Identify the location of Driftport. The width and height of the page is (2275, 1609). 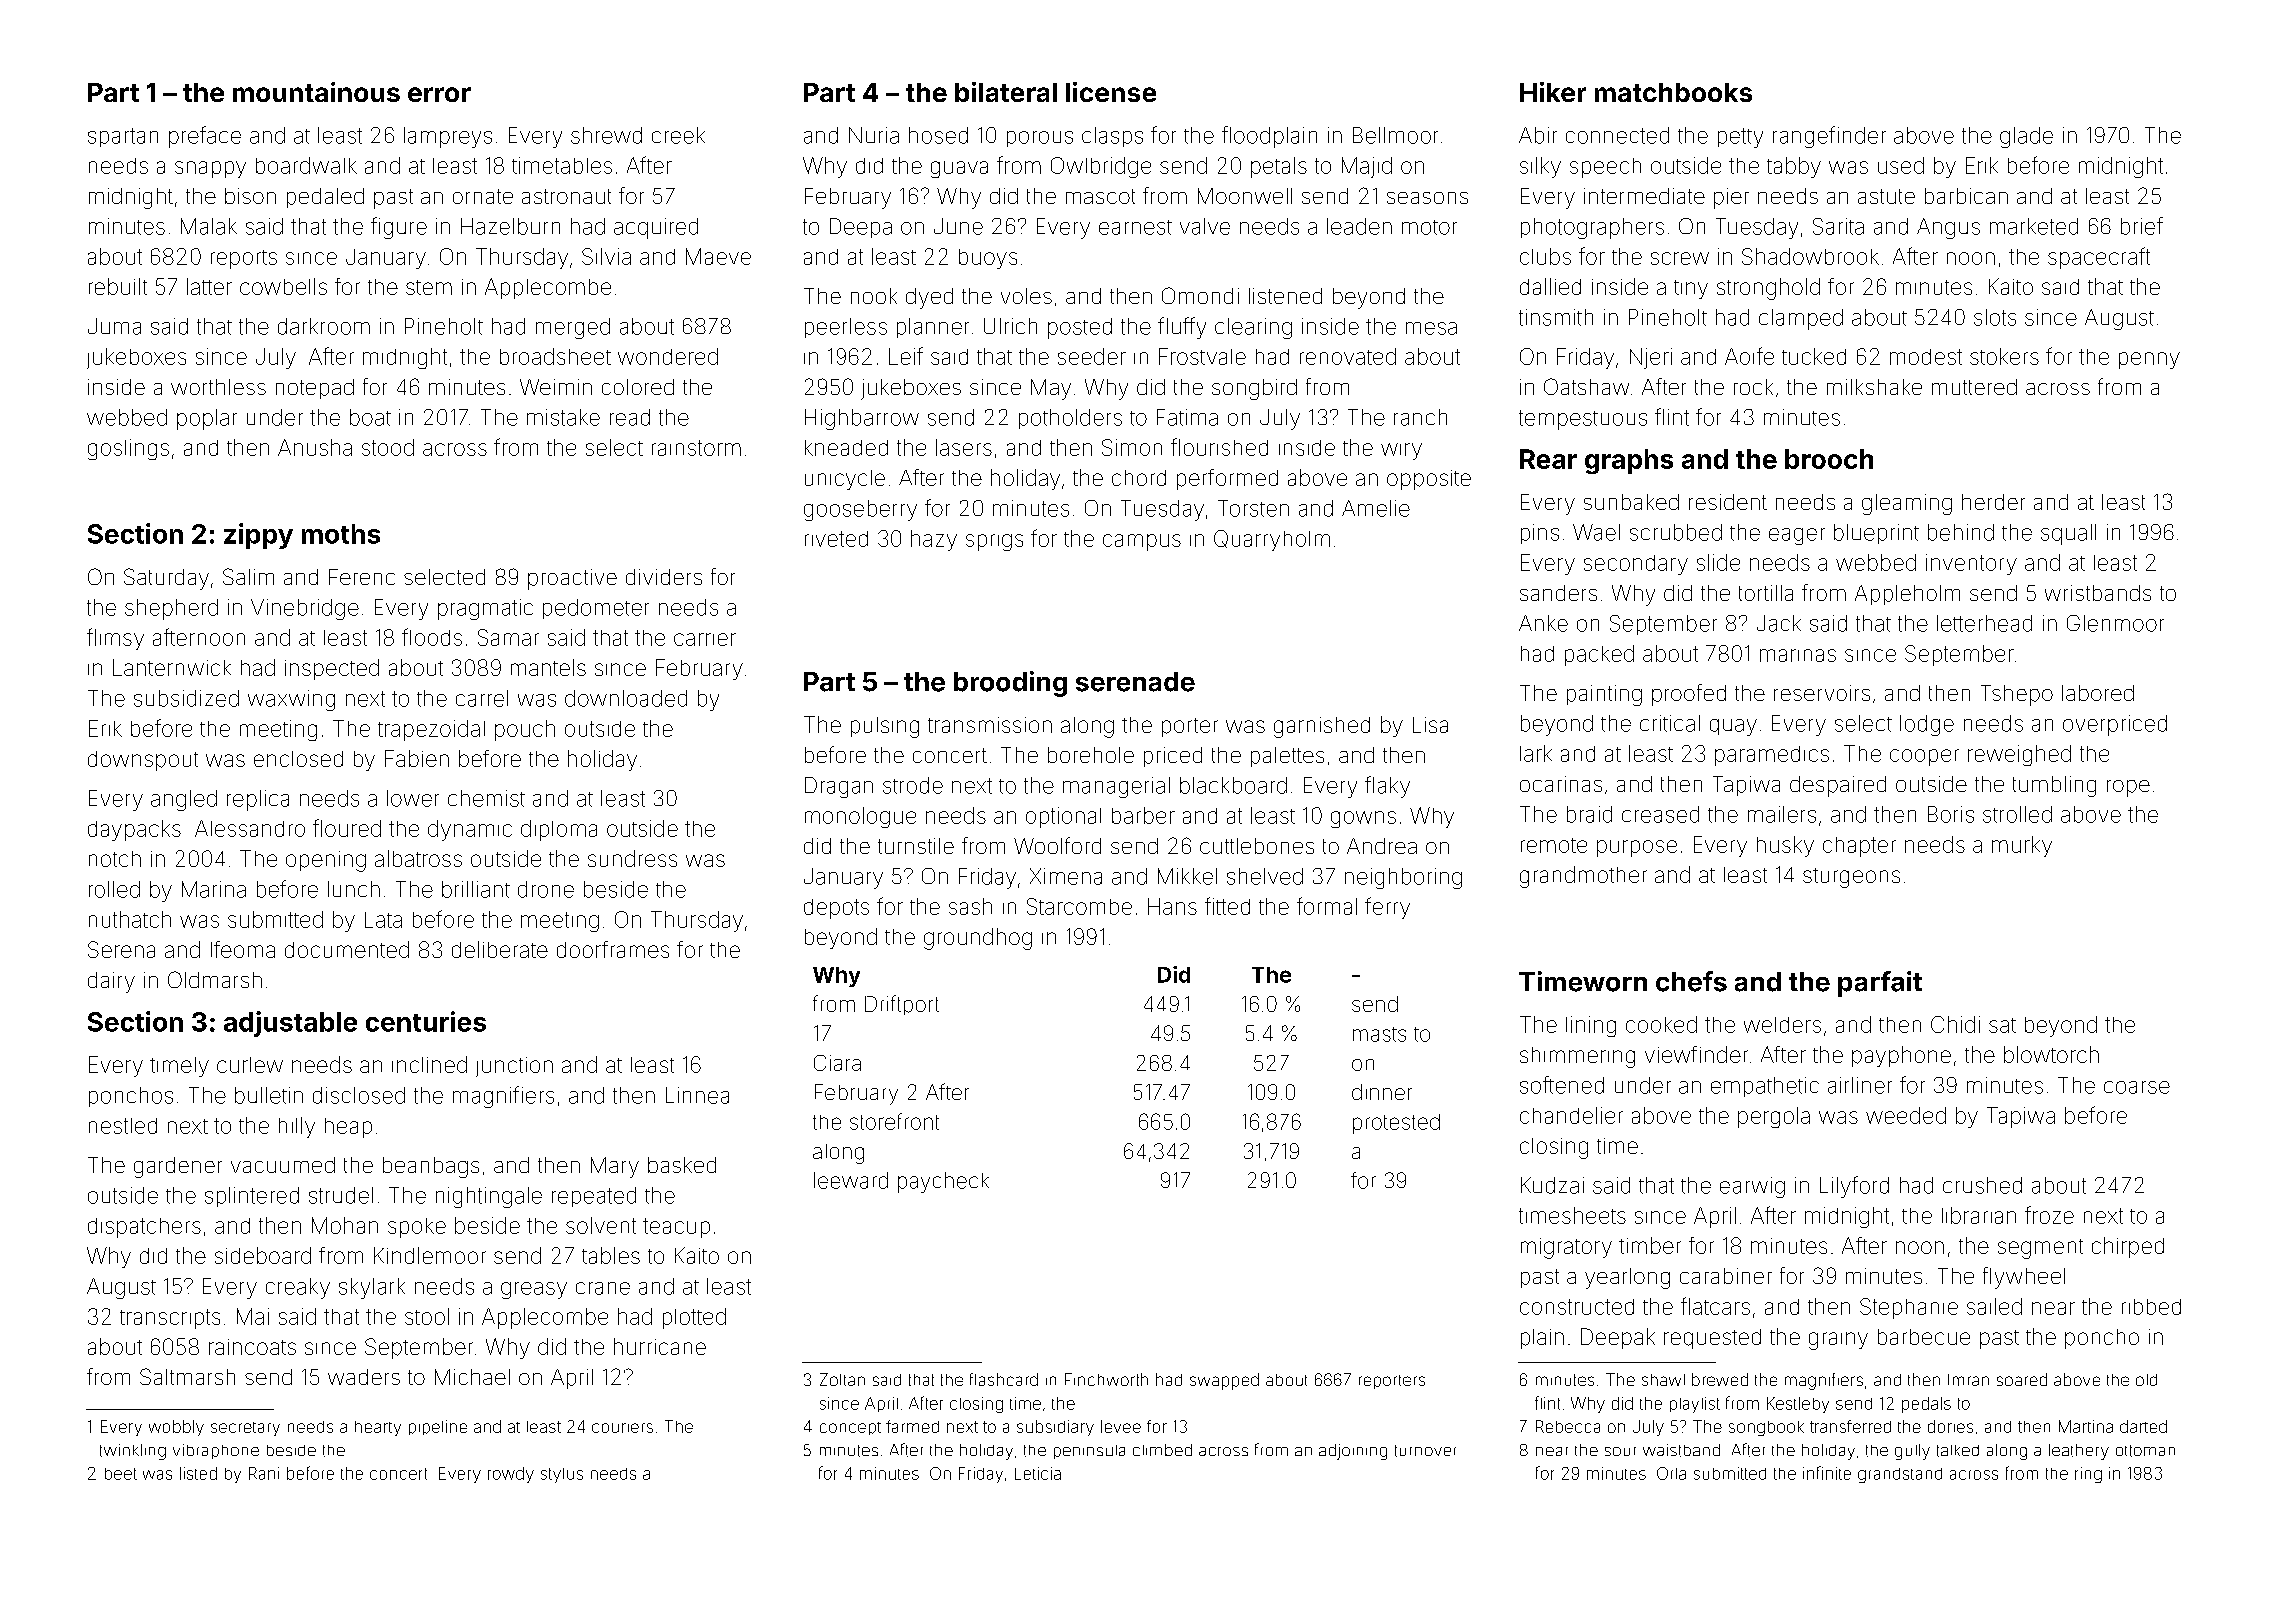
(902, 1005).
